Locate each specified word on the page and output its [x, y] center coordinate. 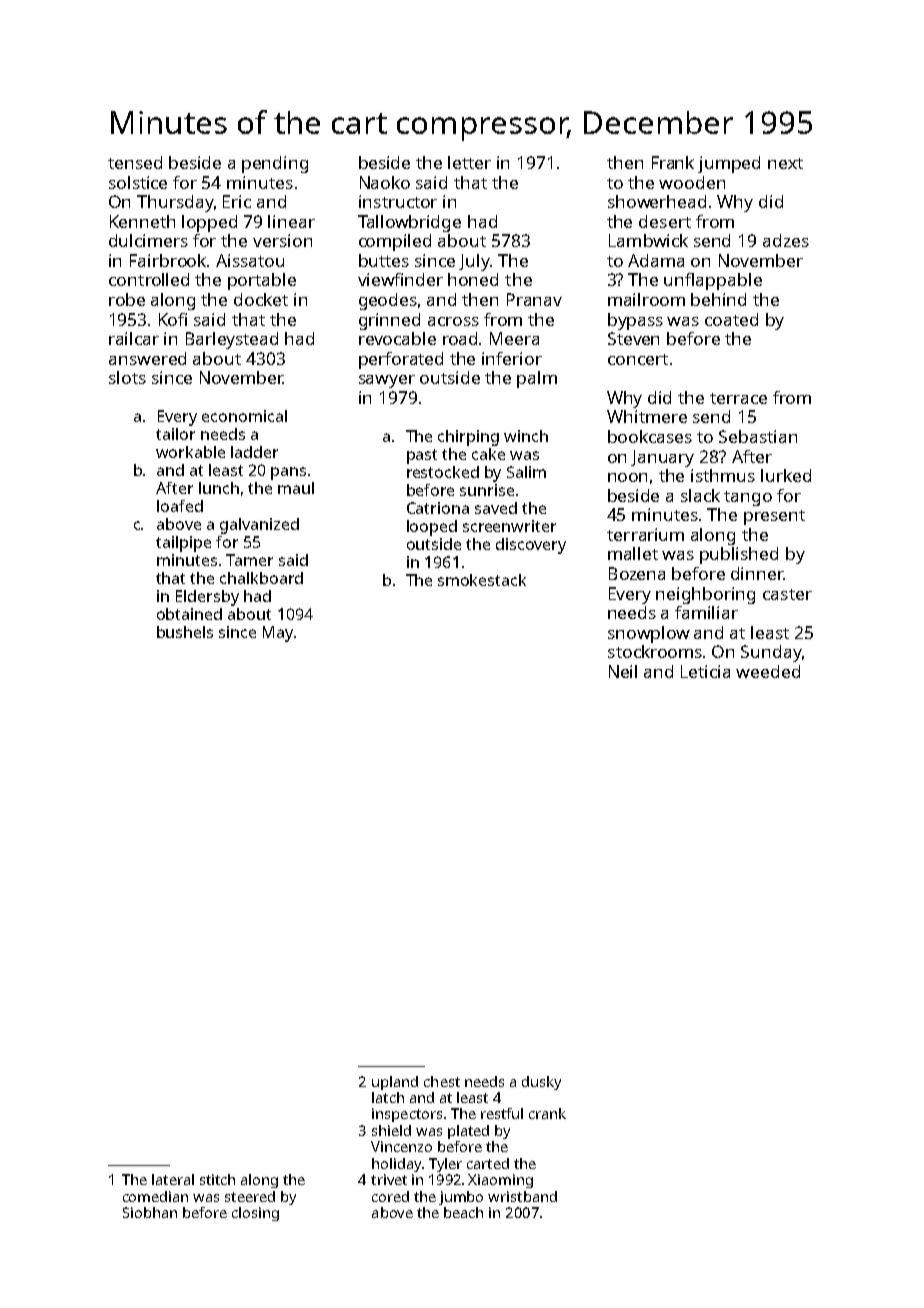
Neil [623, 671]
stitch [217, 1179]
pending [275, 164]
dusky [541, 1083]
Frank [673, 162]
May [278, 634]
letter [469, 162]
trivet [389, 1179]
